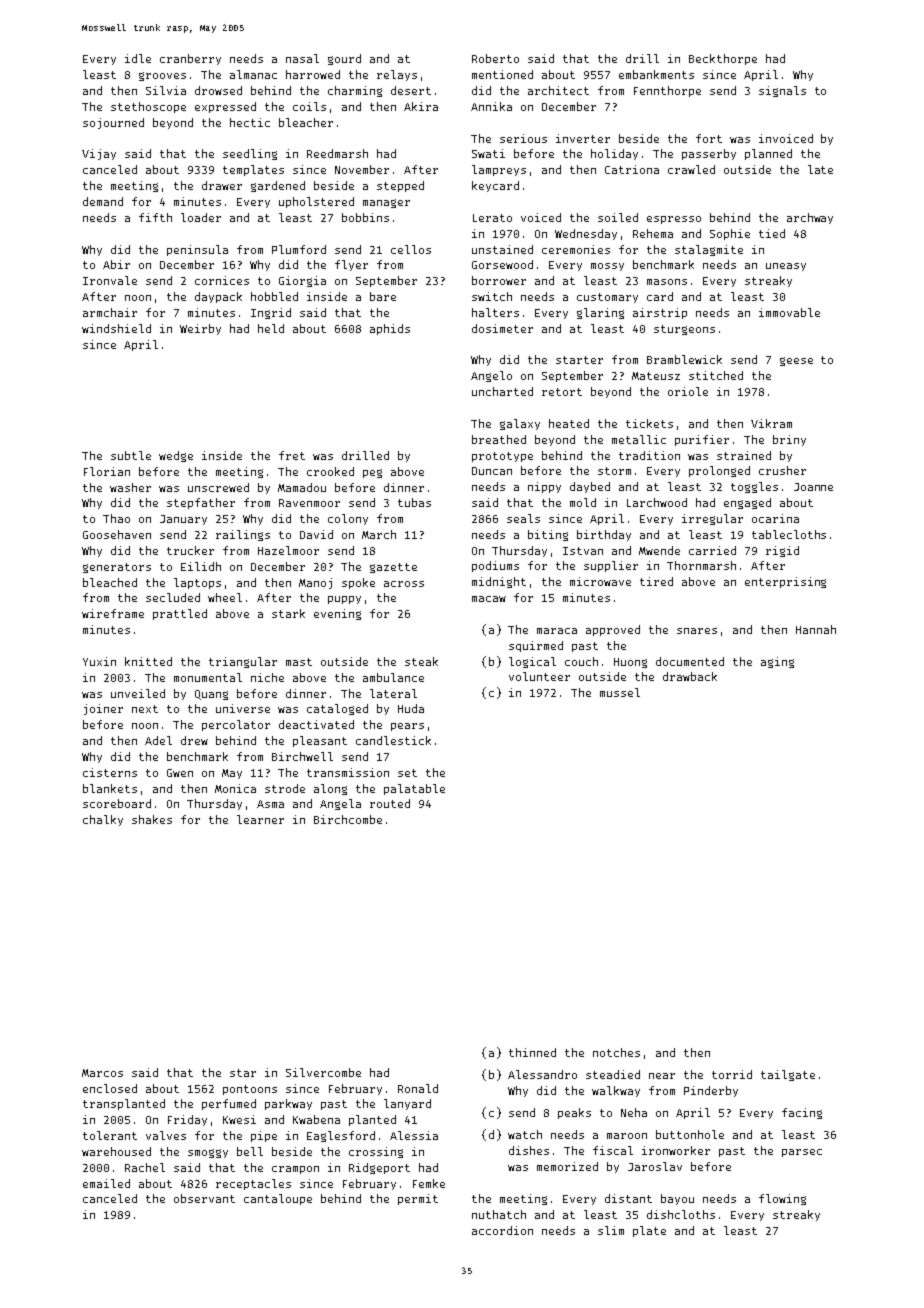  Describe the element at coordinates (653, 233) in the screenshot. I see `Rehema` at that location.
